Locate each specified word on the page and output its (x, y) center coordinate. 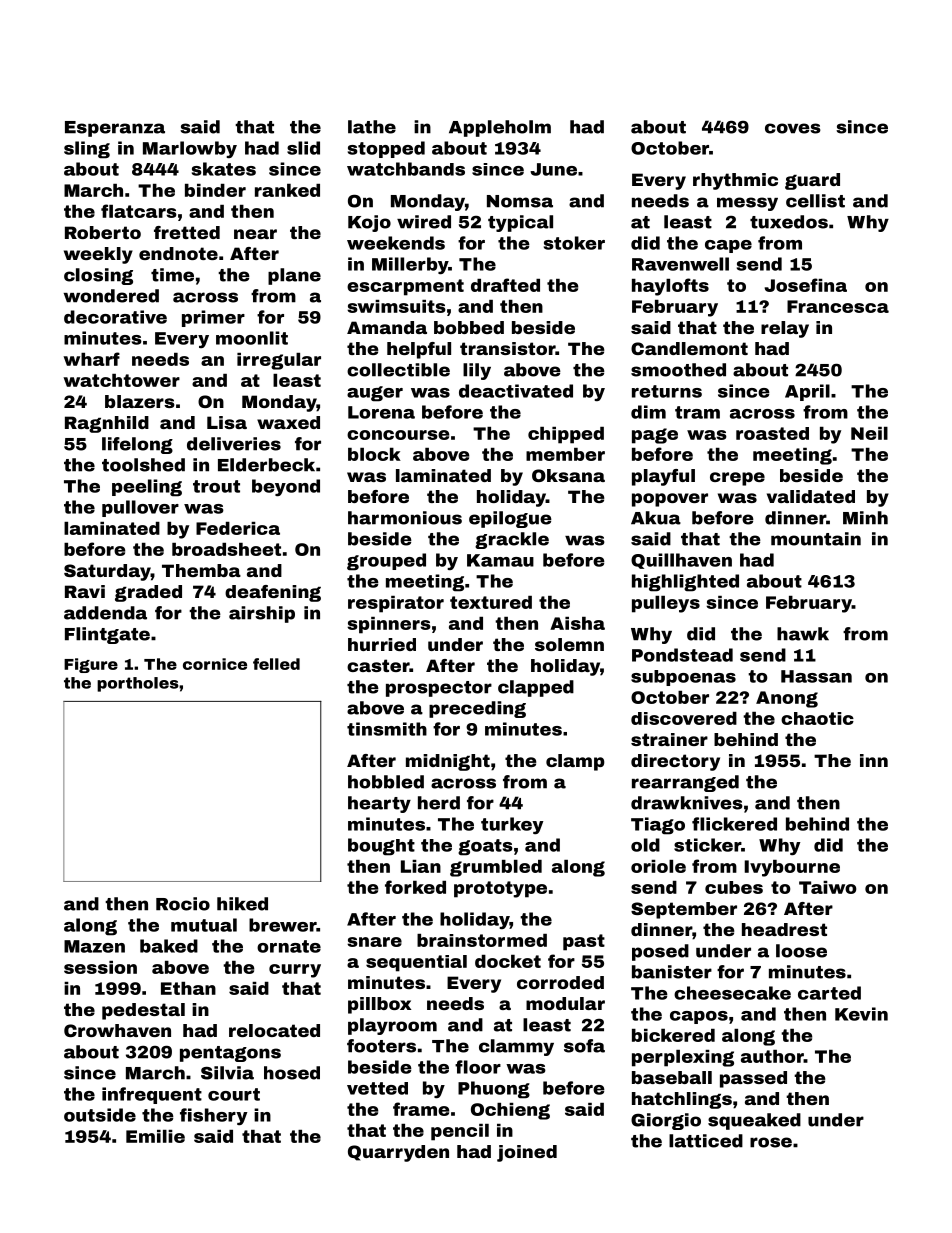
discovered (684, 718)
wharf (91, 359)
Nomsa (520, 201)
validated (811, 496)
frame (421, 1109)
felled (276, 664)
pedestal (143, 1011)
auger (375, 394)
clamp (575, 762)
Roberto (103, 232)
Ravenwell (680, 264)
